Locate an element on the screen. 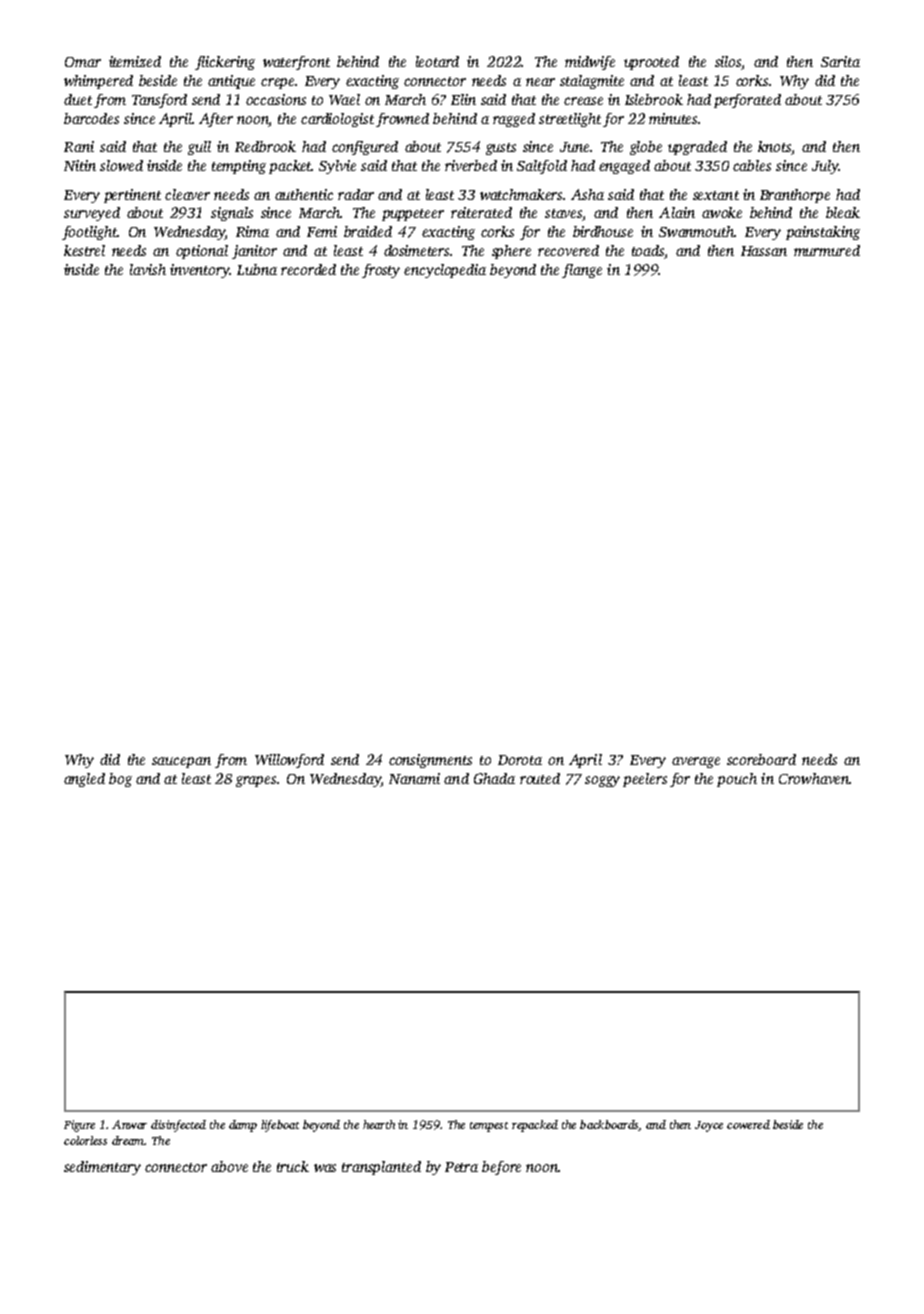 This screenshot has height=1314, width=924. bleak is located at coordinates (843, 212).
